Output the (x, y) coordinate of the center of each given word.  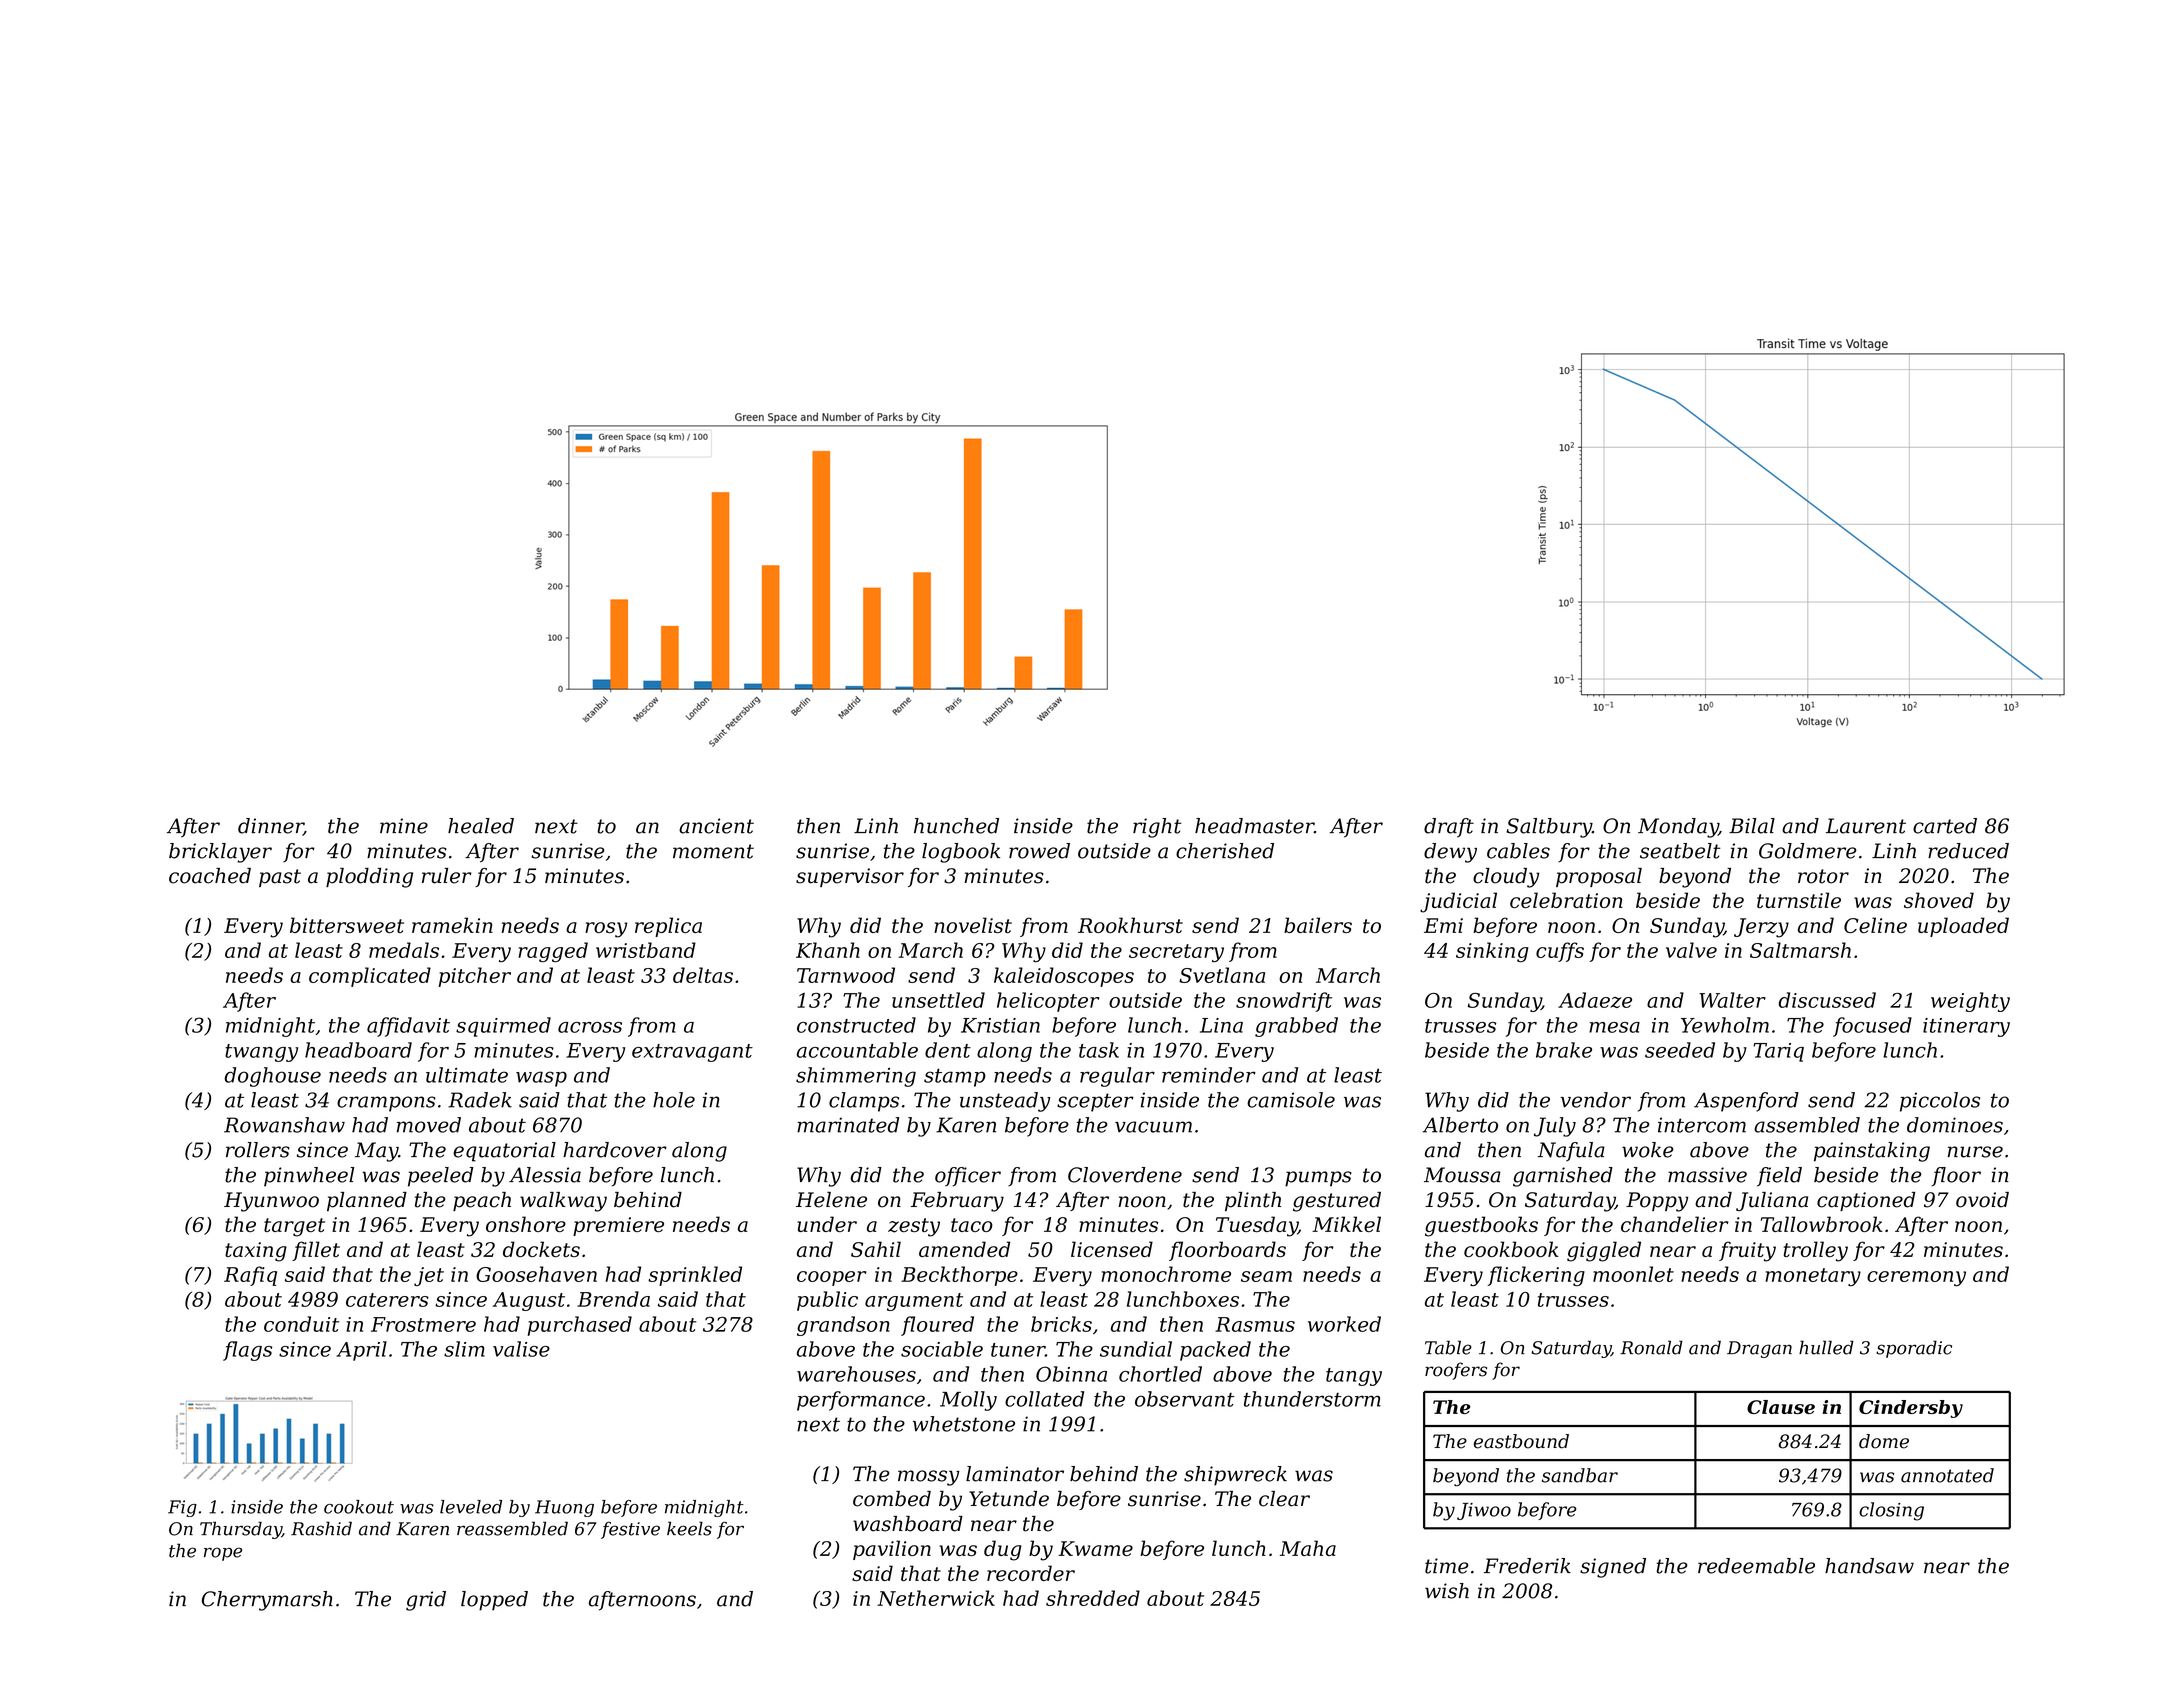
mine (404, 826)
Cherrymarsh (267, 1601)
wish (1447, 1591)
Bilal (1752, 826)
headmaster (1254, 826)
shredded (1093, 1598)
